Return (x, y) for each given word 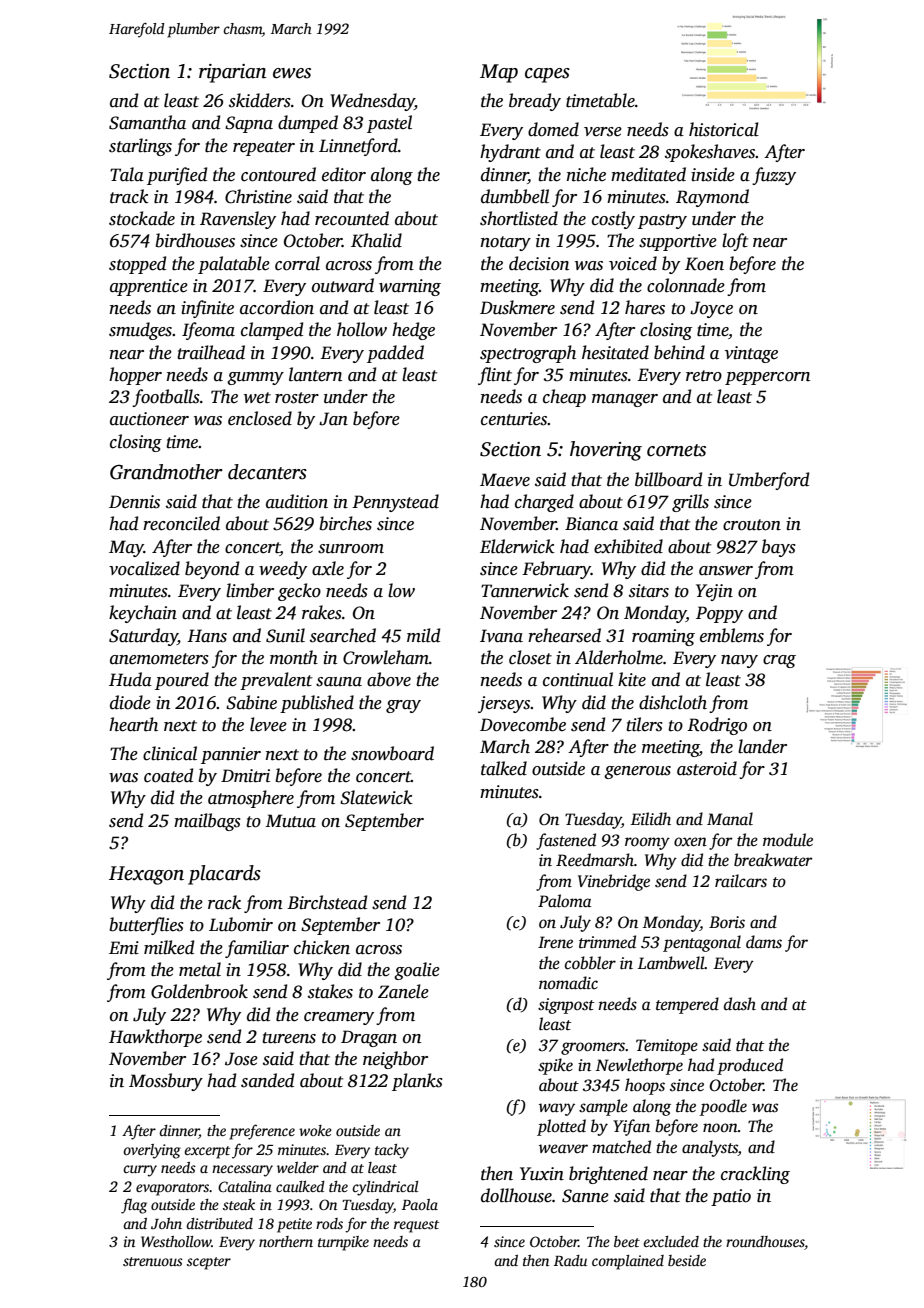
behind (679, 352)
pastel (389, 124)
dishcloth (673, 702)
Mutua (291, 821)
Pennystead (395, 503)
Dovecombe (523, 724)
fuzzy (774, 176)
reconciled (181, 523)
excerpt (207, 1152)
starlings (140, 147)
